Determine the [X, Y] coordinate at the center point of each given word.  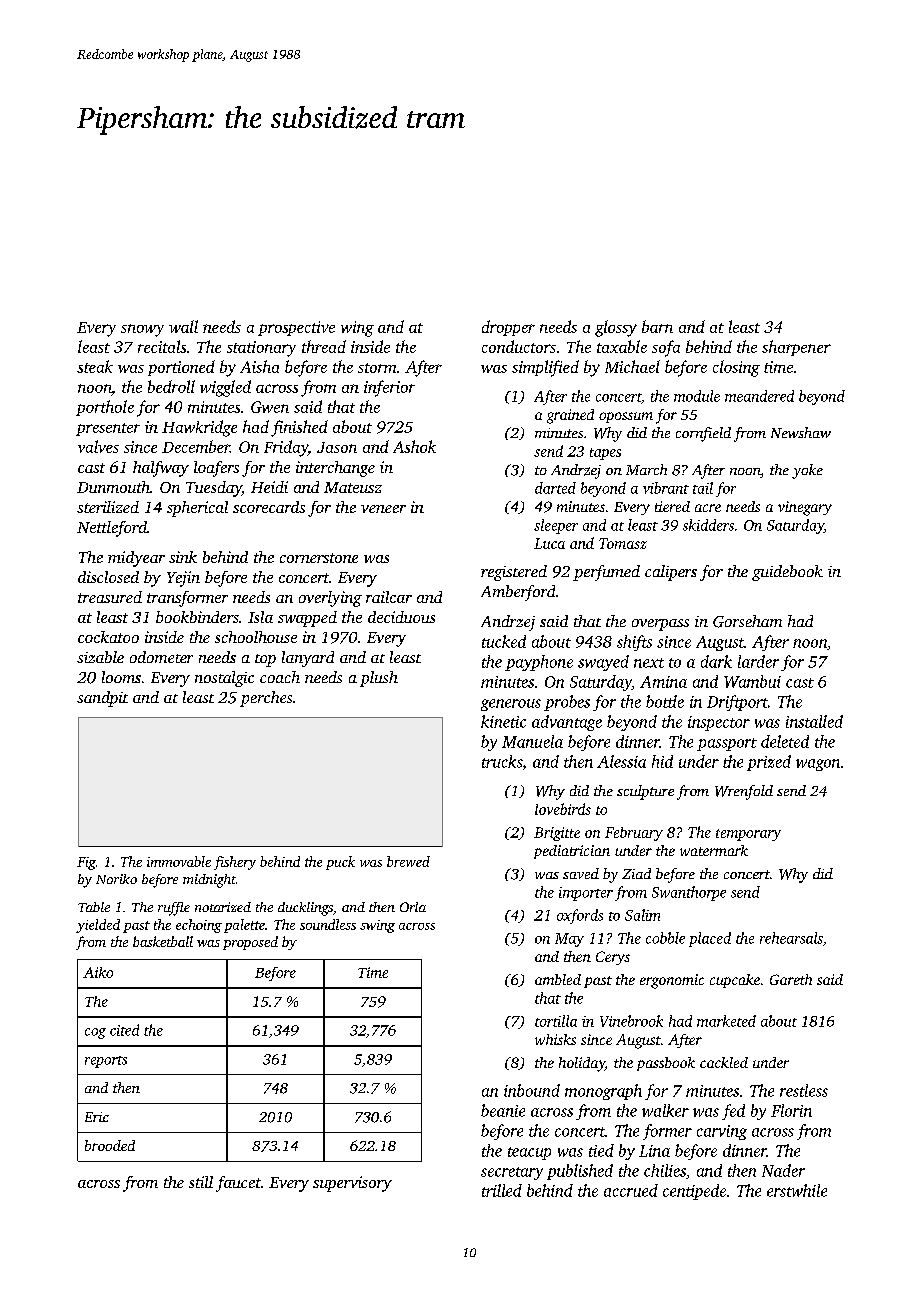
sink [183, 557]
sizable [100, 657]
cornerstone [319, 558]
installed [814, 721]
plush [379, 679]
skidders [708, 525]
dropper [508, 328]
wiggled [225, 388]
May [569, 940]
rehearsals [791, 938]
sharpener [796, 348]
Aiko [98, 972]
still [201, 1182]
